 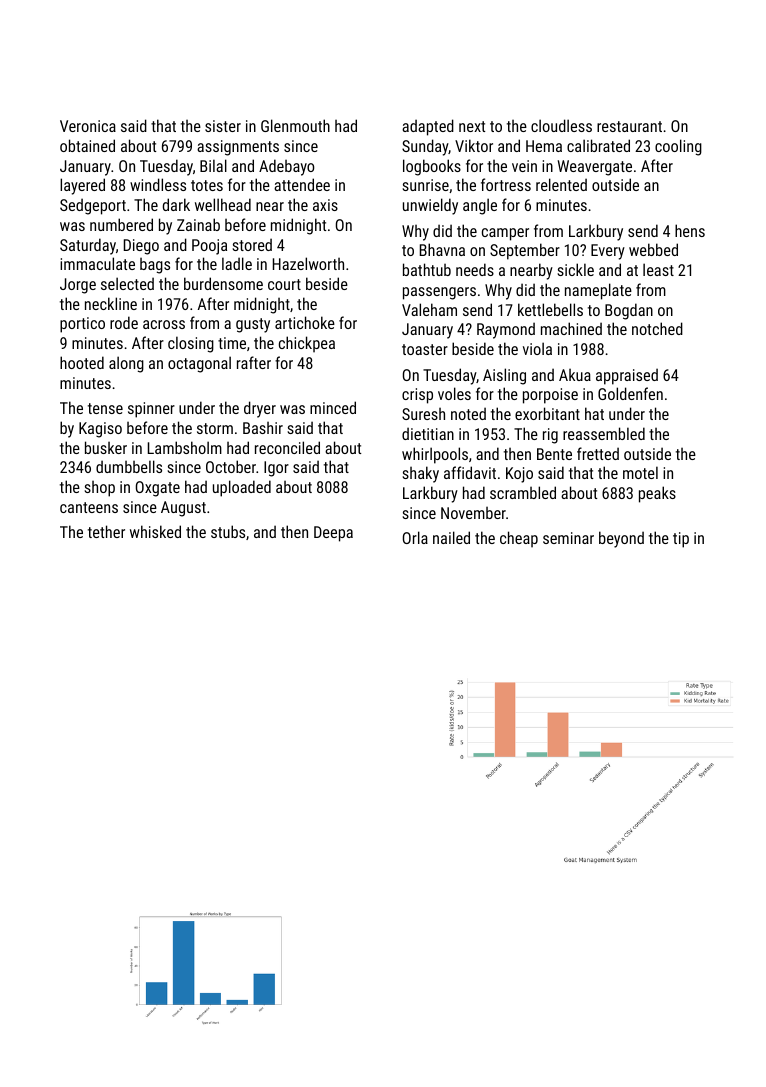 I want to click on restaurant, so click(x=629, y=126).
